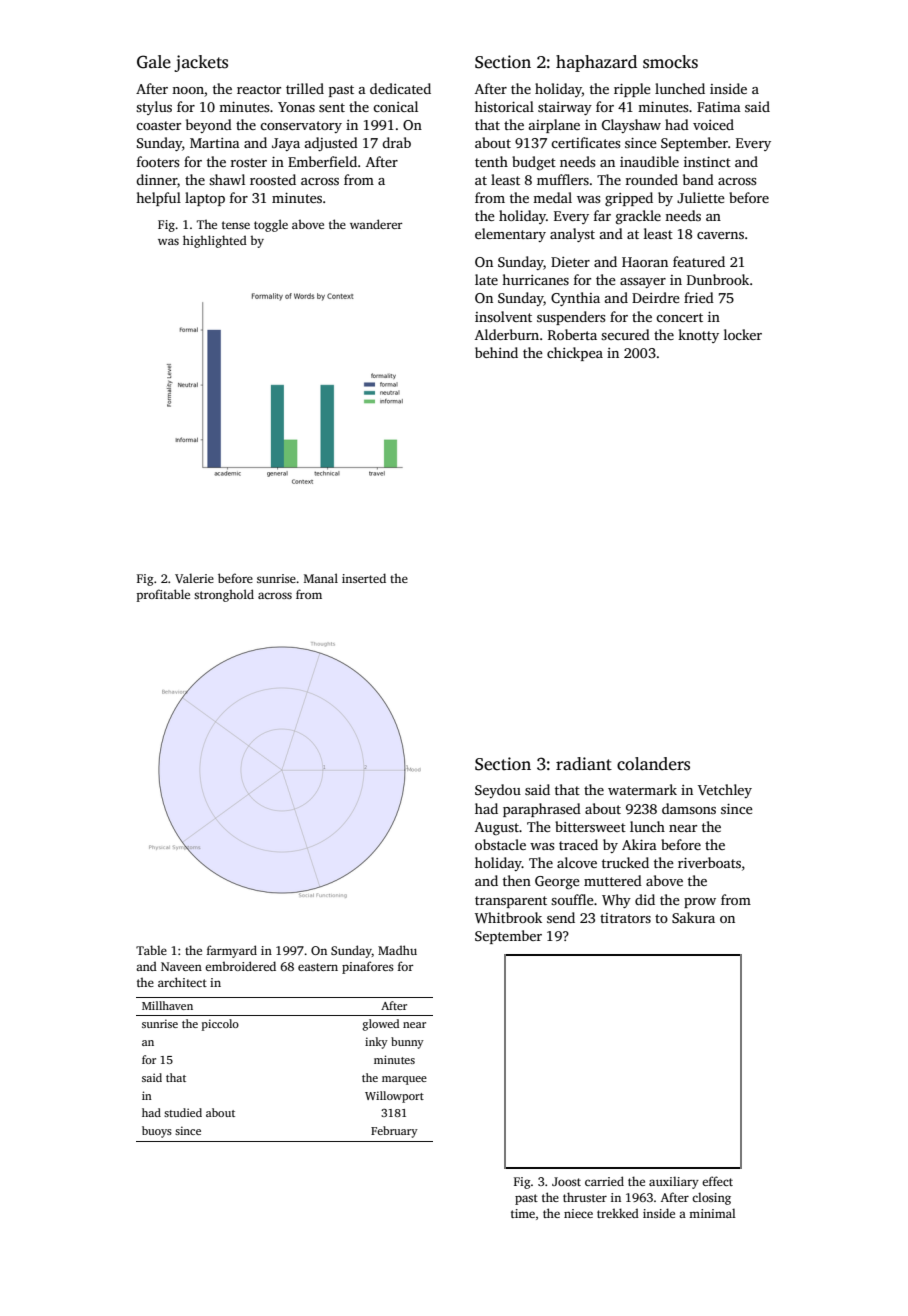  What do you see at coordinates (271, 225) in the screenshot?
I see `toggle` at bounding box center [271, 225].
